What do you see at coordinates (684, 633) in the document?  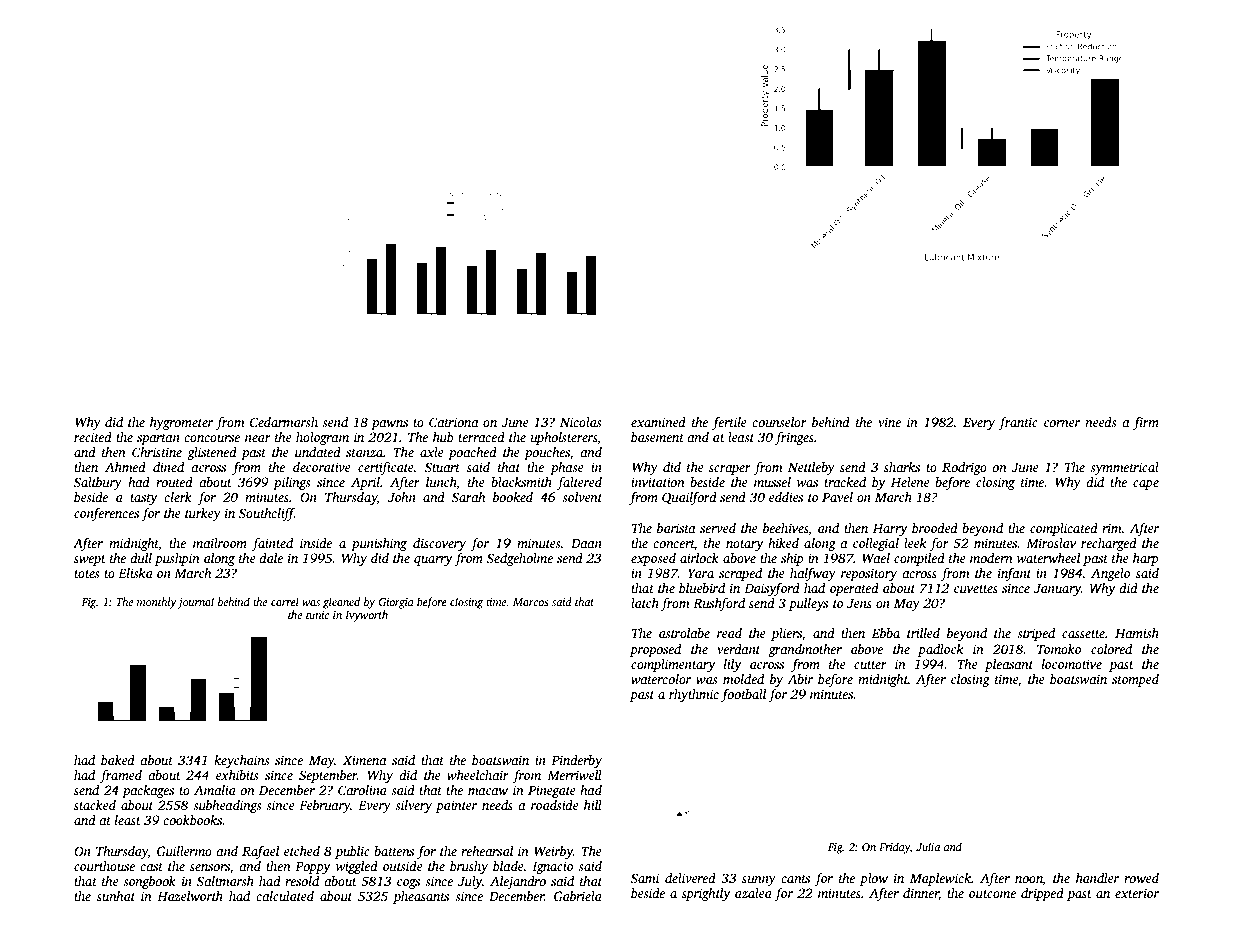 I see `astrolabe` at bounding box center [684, 633].
